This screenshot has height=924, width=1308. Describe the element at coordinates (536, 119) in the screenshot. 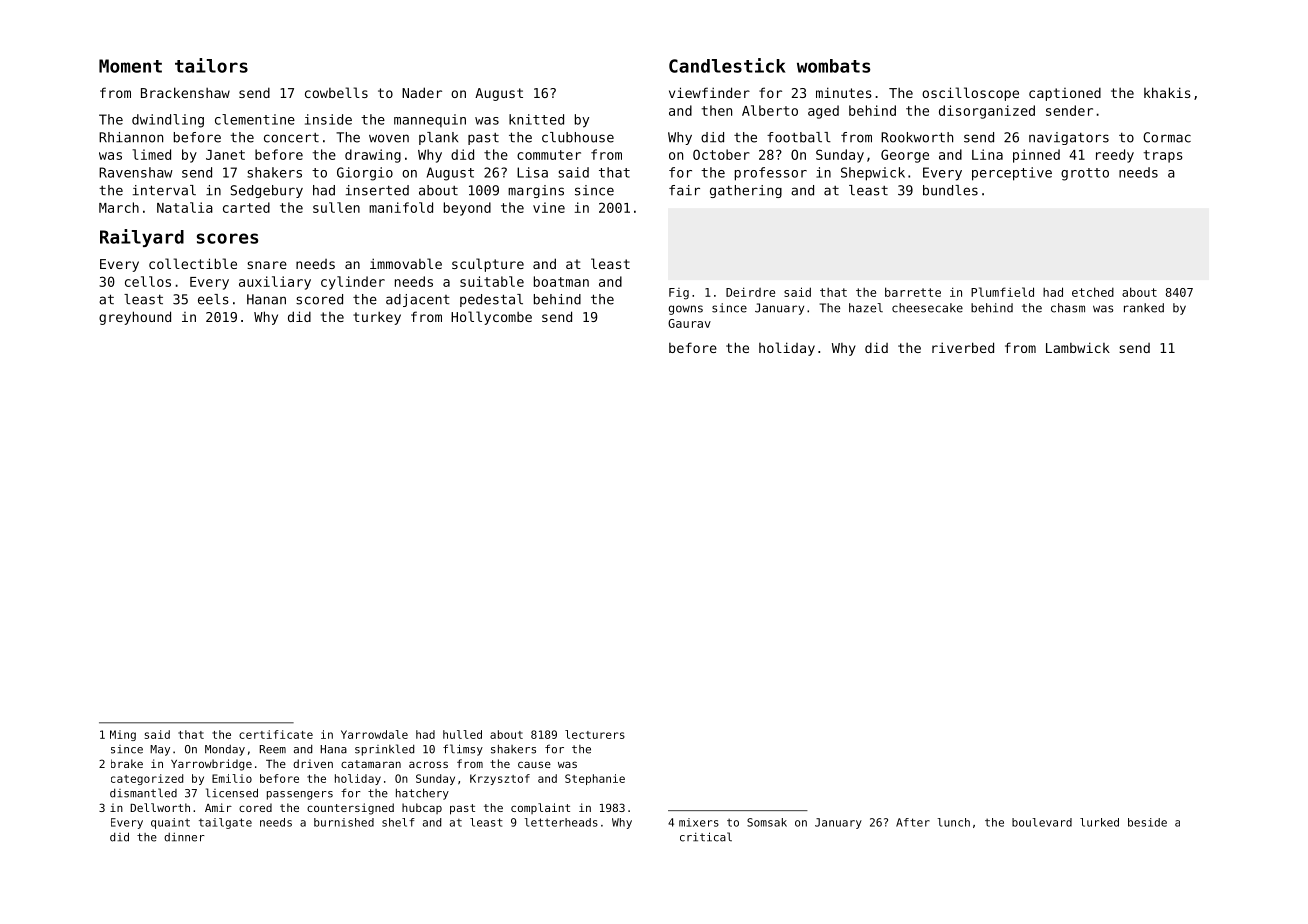

I see `knitted` at that location.
